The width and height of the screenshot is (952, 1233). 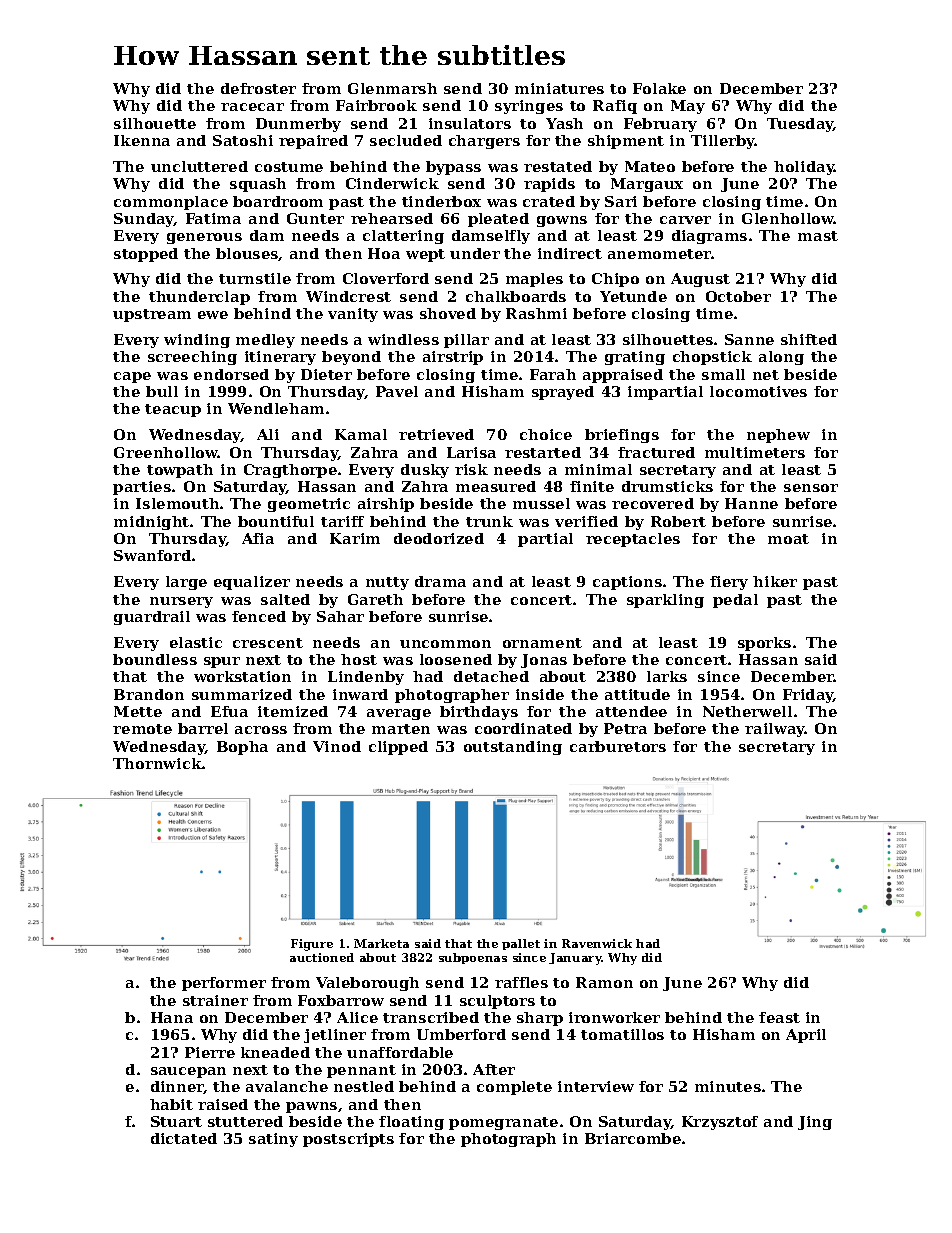 I want to click on choice, so click(x=546, y=434).
